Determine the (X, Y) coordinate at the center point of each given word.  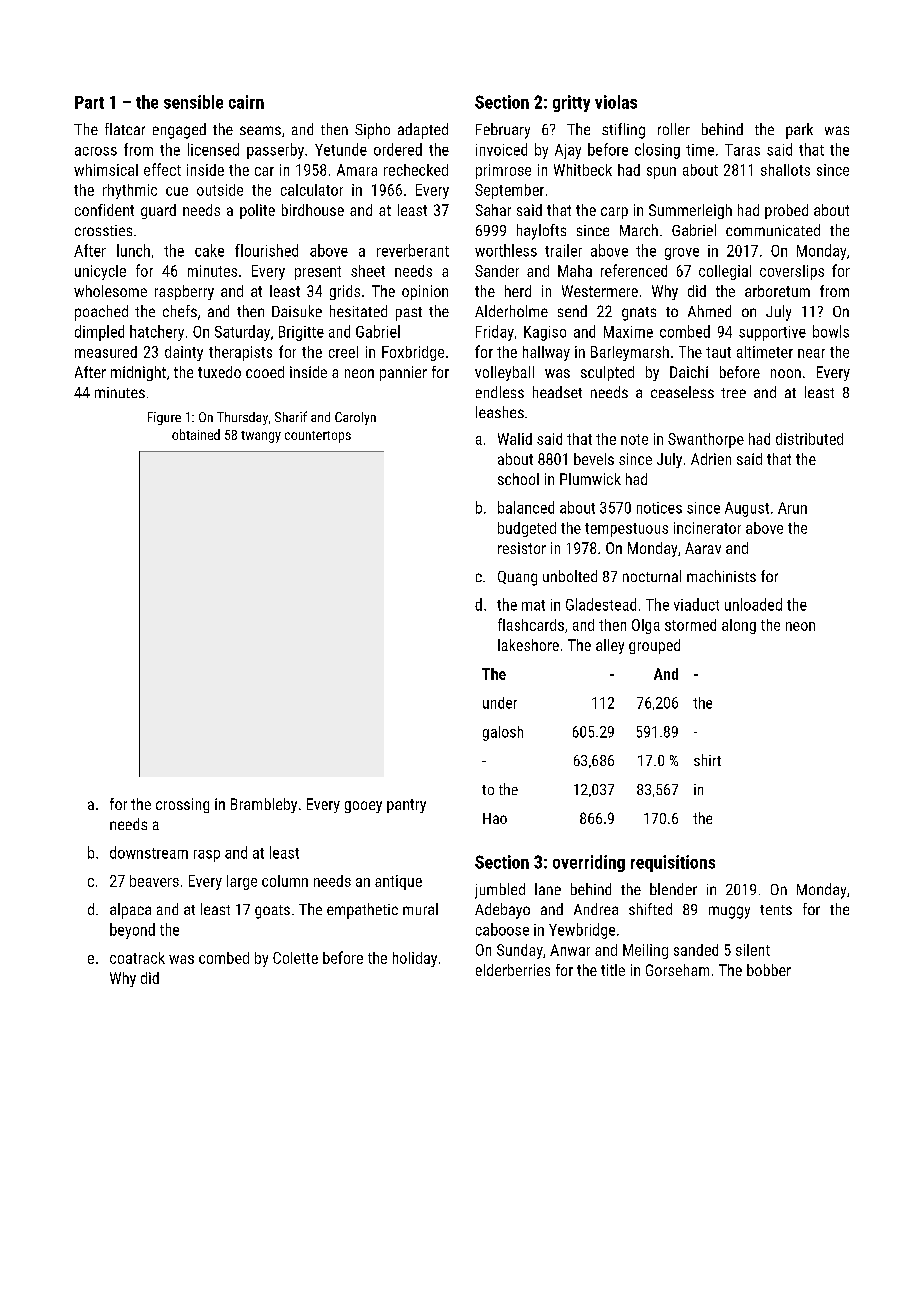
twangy (261, 437)
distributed (809, 439)
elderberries (513, 970)
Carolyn (355, 418)
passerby (275, 151)
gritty (571, 103)
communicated (773, 230)
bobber (769, 970)
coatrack (137, 958)
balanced (526, 507)
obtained (196, 434)
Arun (792, 508)
